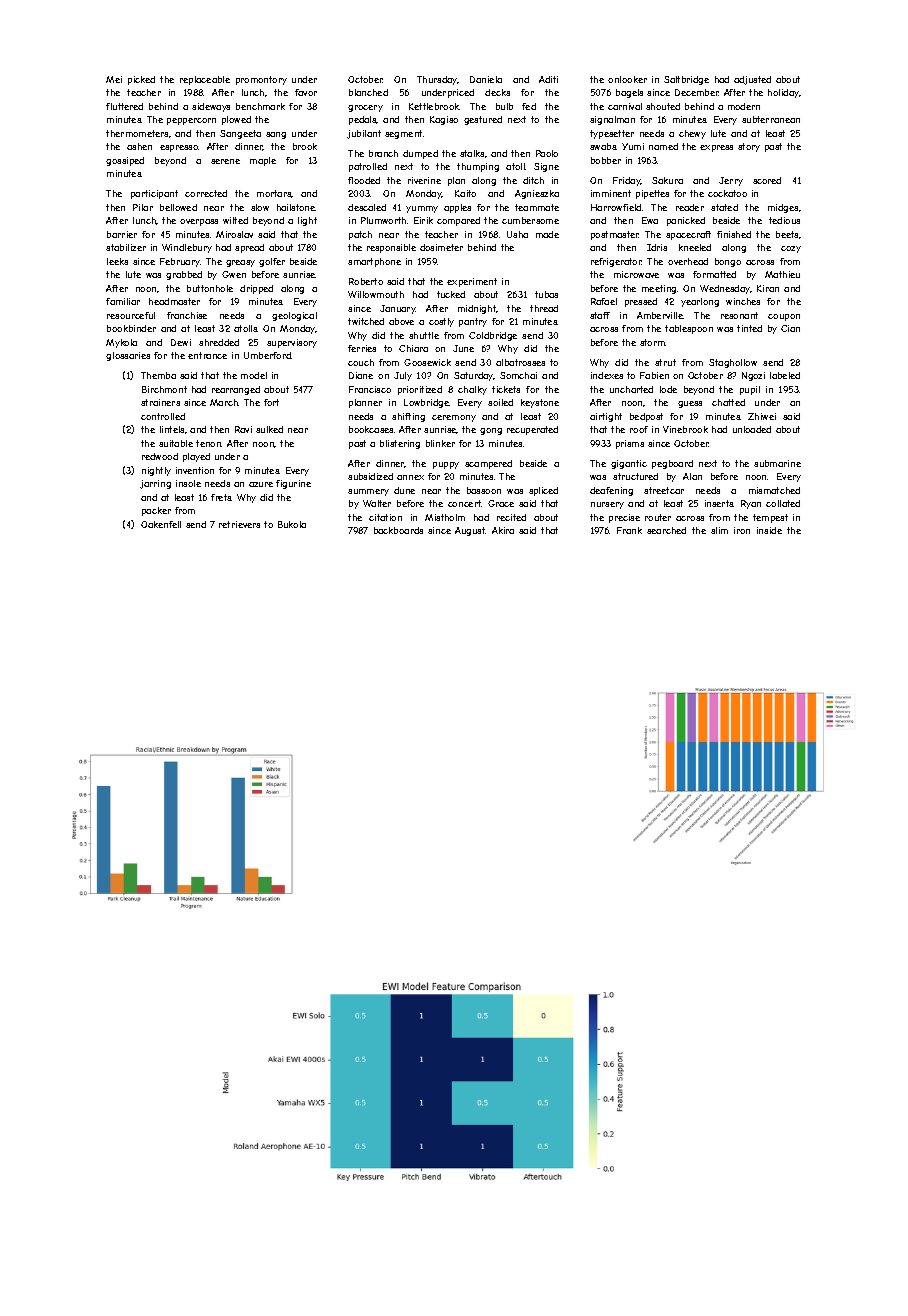 This page has height=1316, width=908. Describe the element at coordinates (261, 80) in the page. I see `promontory` at that location.
